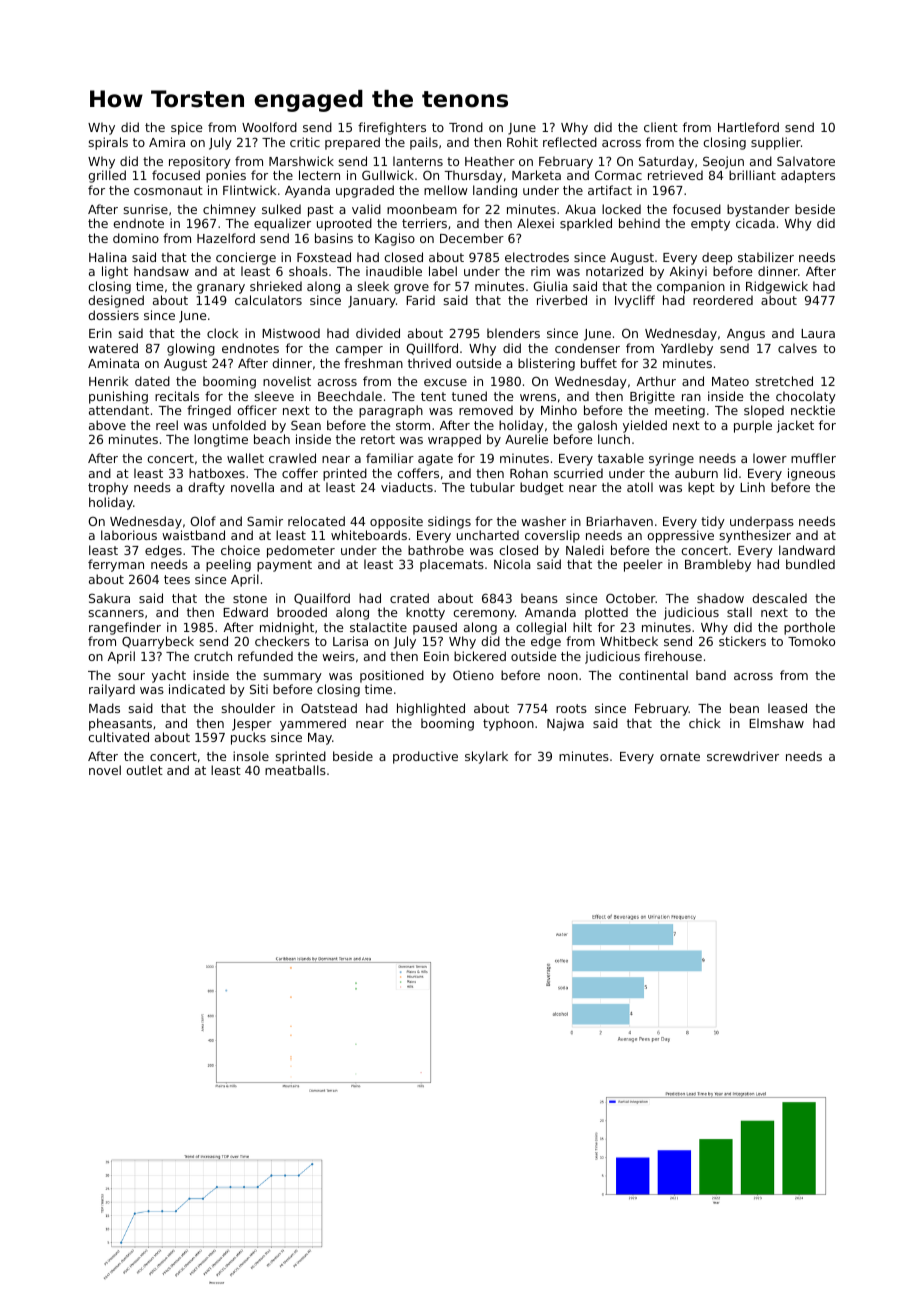 Image resolution: width=924 pixels, height=1314 pixels. Describe the element at coordinates (145, 209) in the screenshot. I see `sunrise` at that location.
